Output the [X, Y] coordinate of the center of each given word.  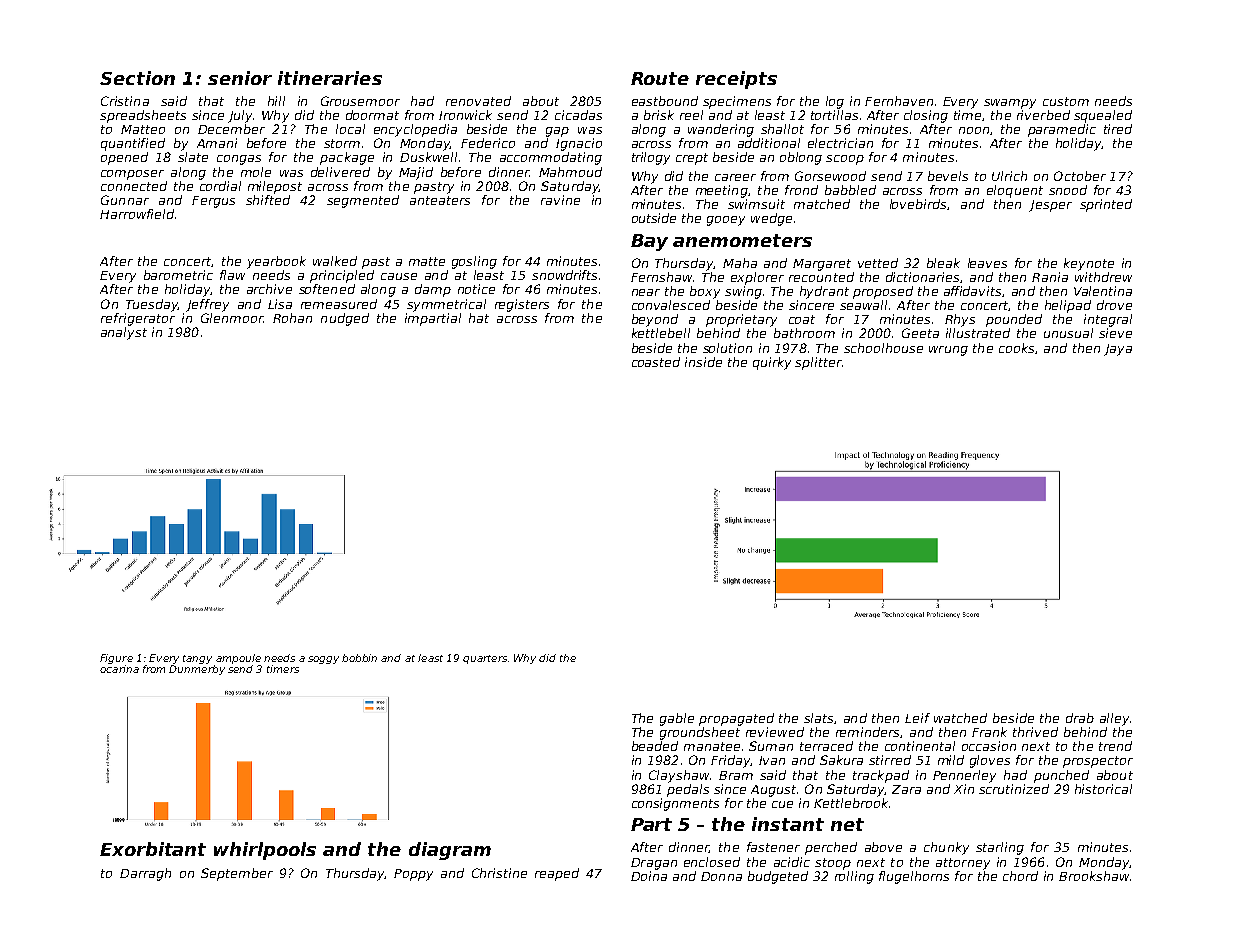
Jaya [1118, 350]
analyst [124, 333]
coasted [656, 362]
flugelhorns [914, 877]
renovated [478, 101]
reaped [557, 874]
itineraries [330, 78]
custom [1066, 101]
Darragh [145, 874]
